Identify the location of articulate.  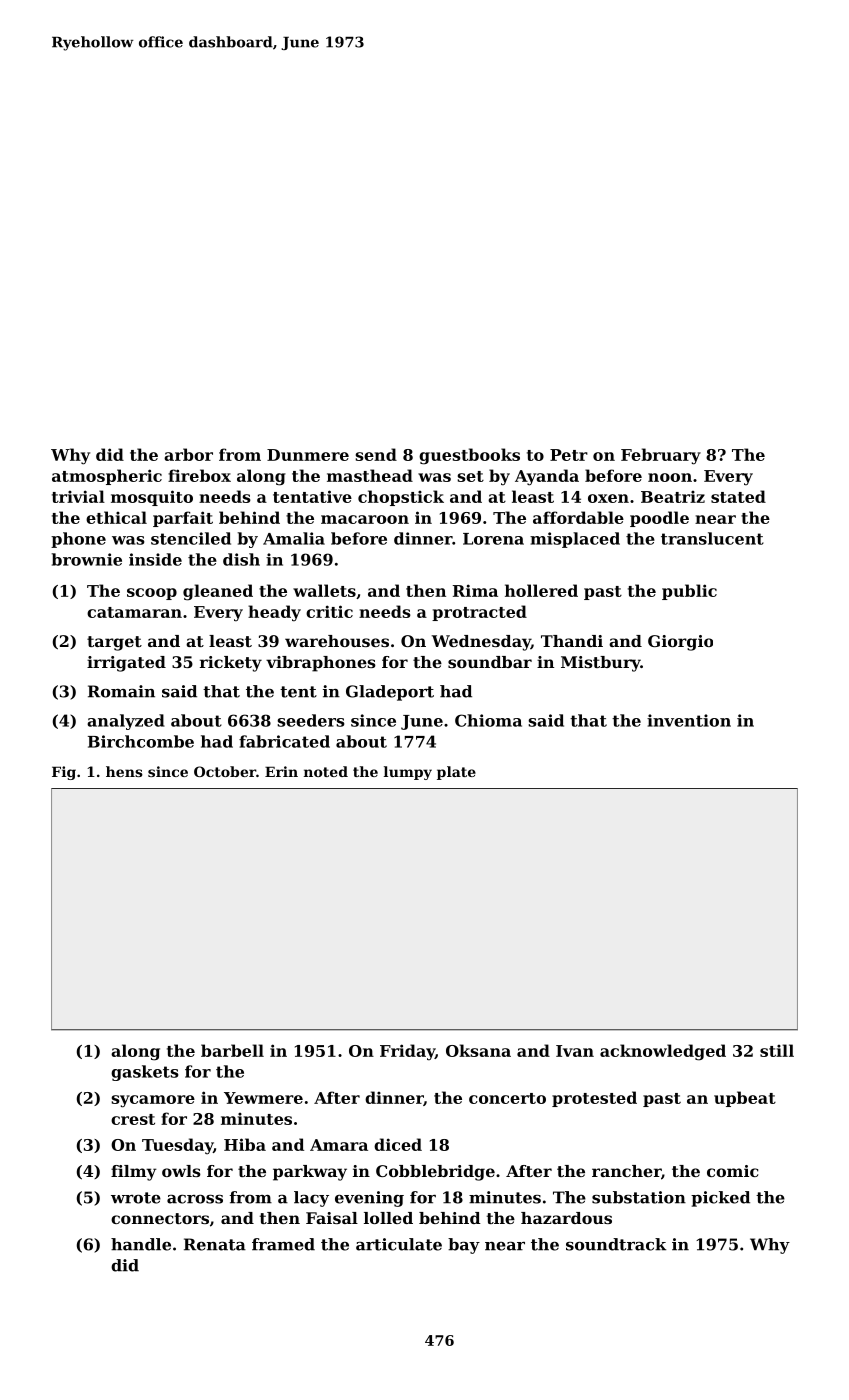
(399, 1244).
